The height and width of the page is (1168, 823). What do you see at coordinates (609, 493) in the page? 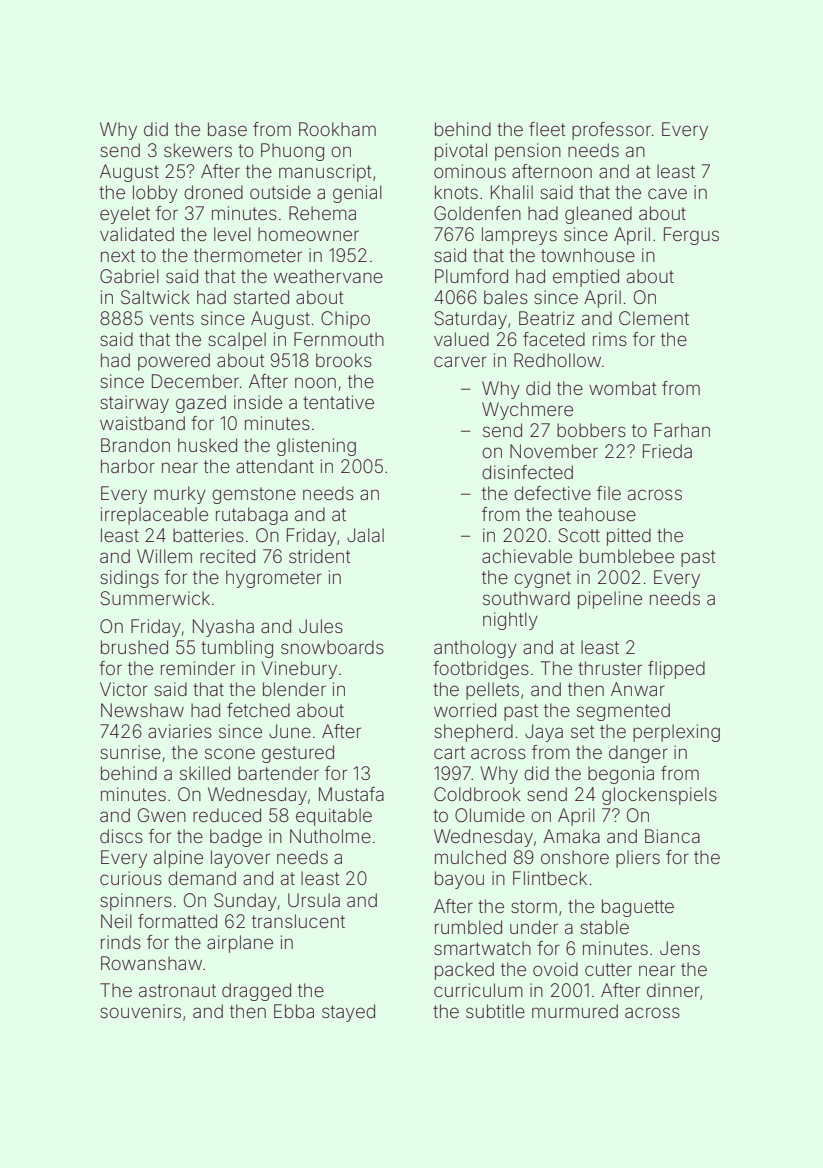
I see `file` at bounding box center [609, 493].
